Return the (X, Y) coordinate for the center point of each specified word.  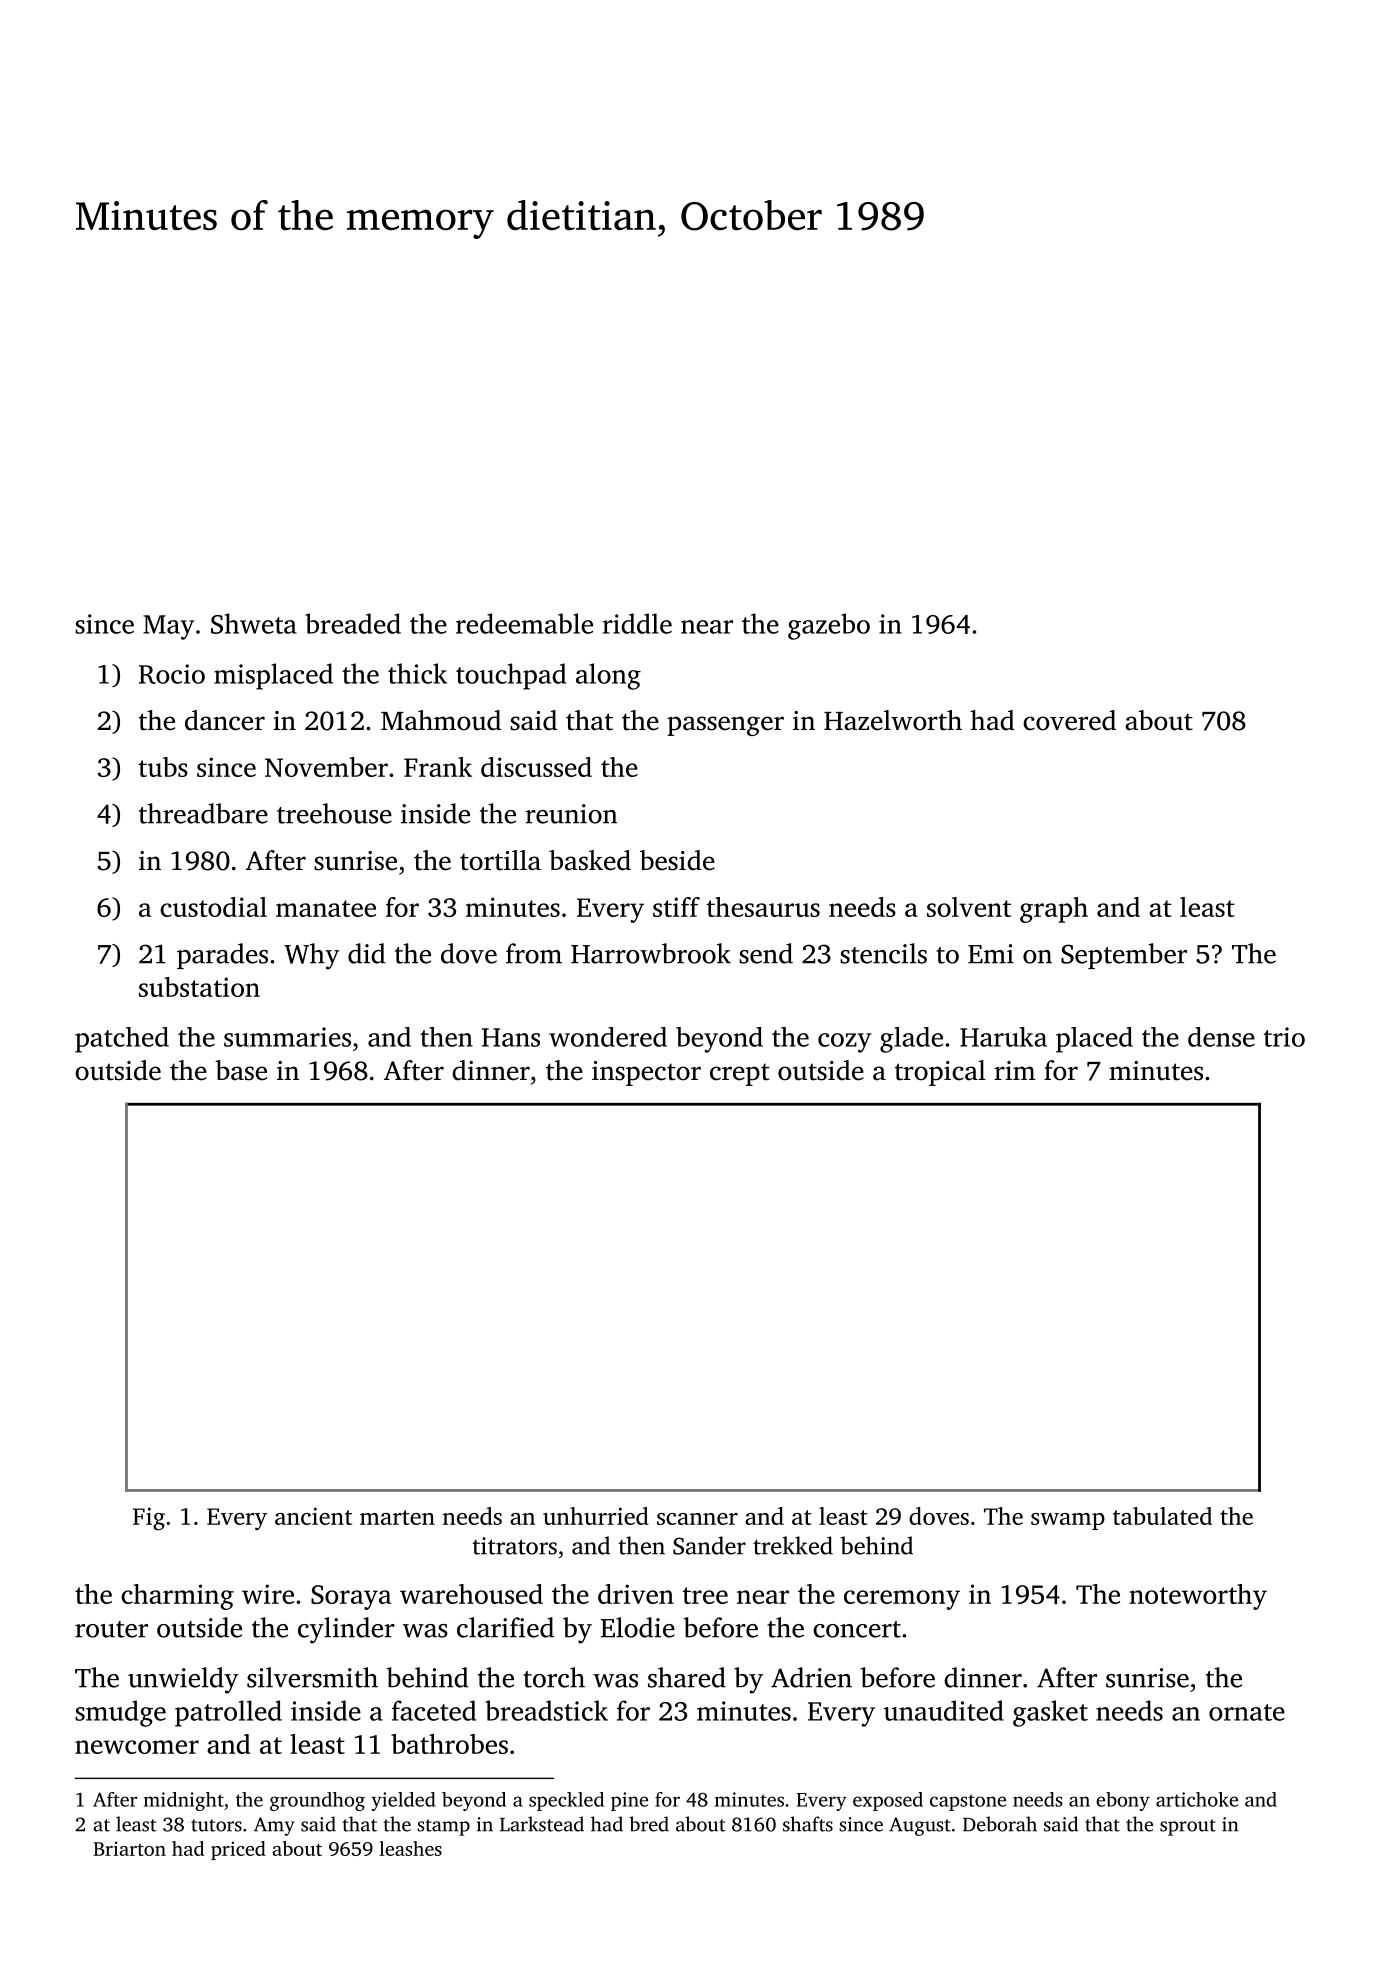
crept (740, 1074)
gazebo (829, 626)
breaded (353, 623)
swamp (1068, 1521)
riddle (637, 623)
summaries (287, 1037)
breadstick (546, 1710)
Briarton (129, 1848)
